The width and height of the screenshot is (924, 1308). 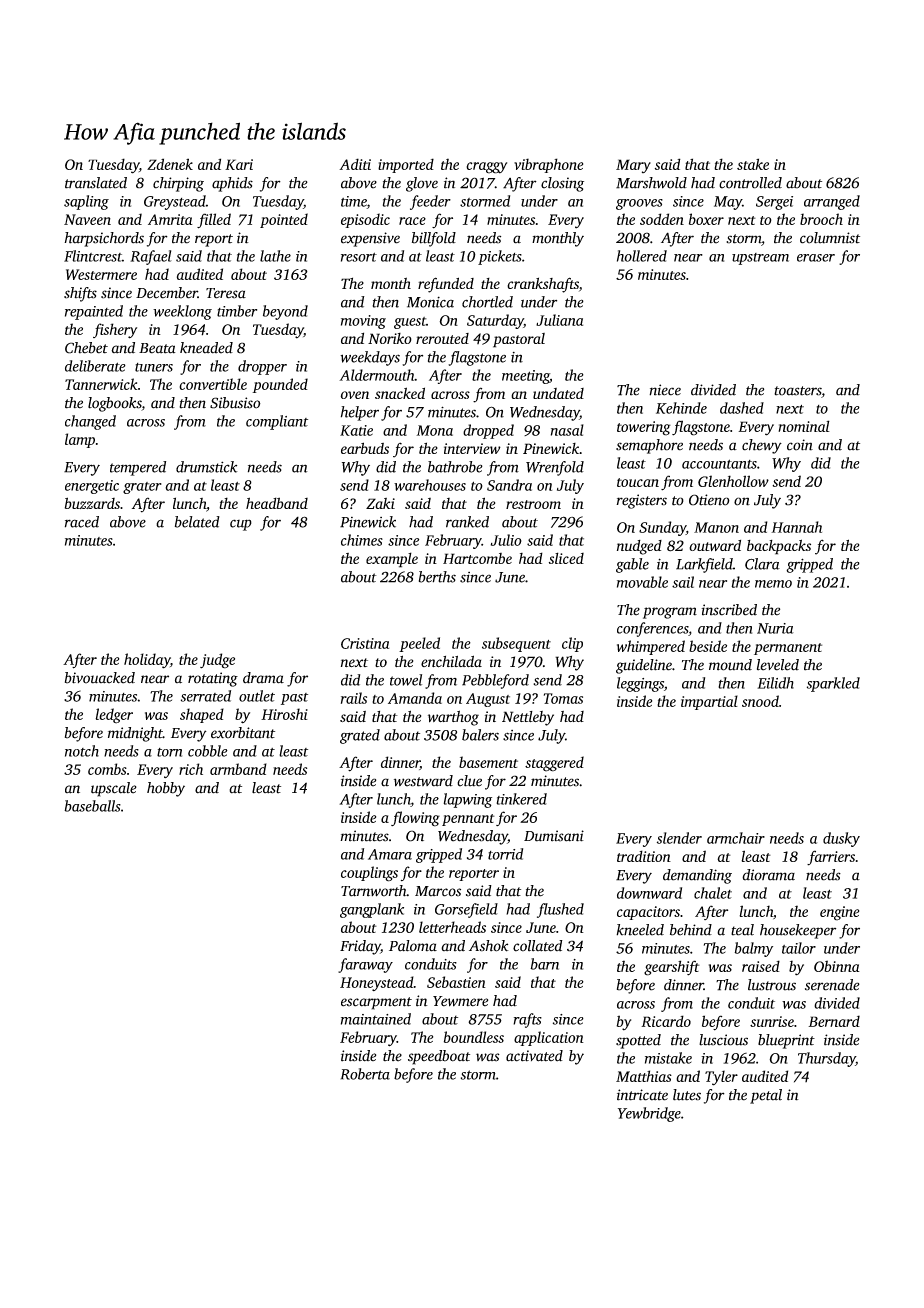 I want to click on impartial, so click(x=709, y=702).
